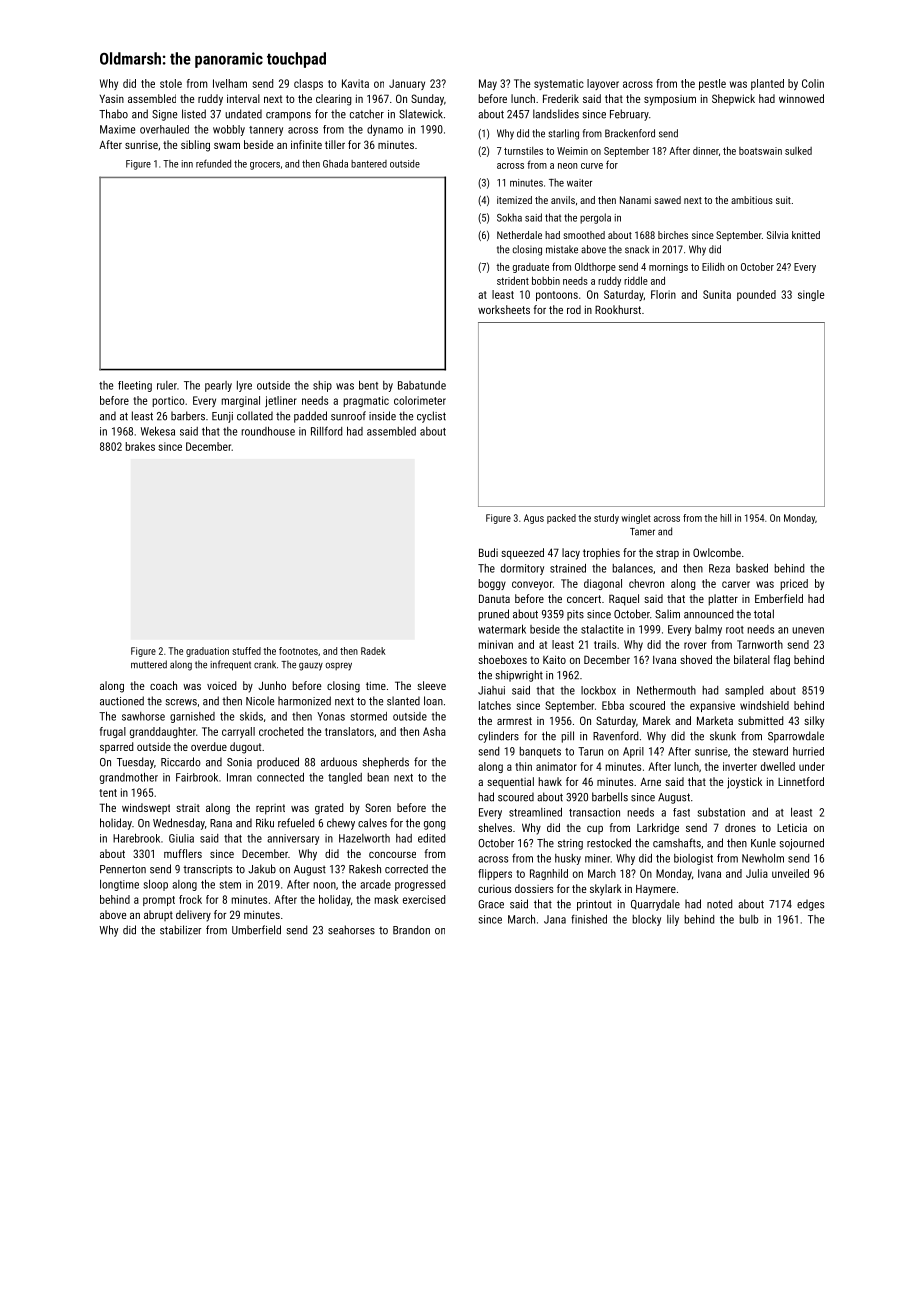 This screenshot has height=1308, width=924. I want to click on May, so click(488, 84).
